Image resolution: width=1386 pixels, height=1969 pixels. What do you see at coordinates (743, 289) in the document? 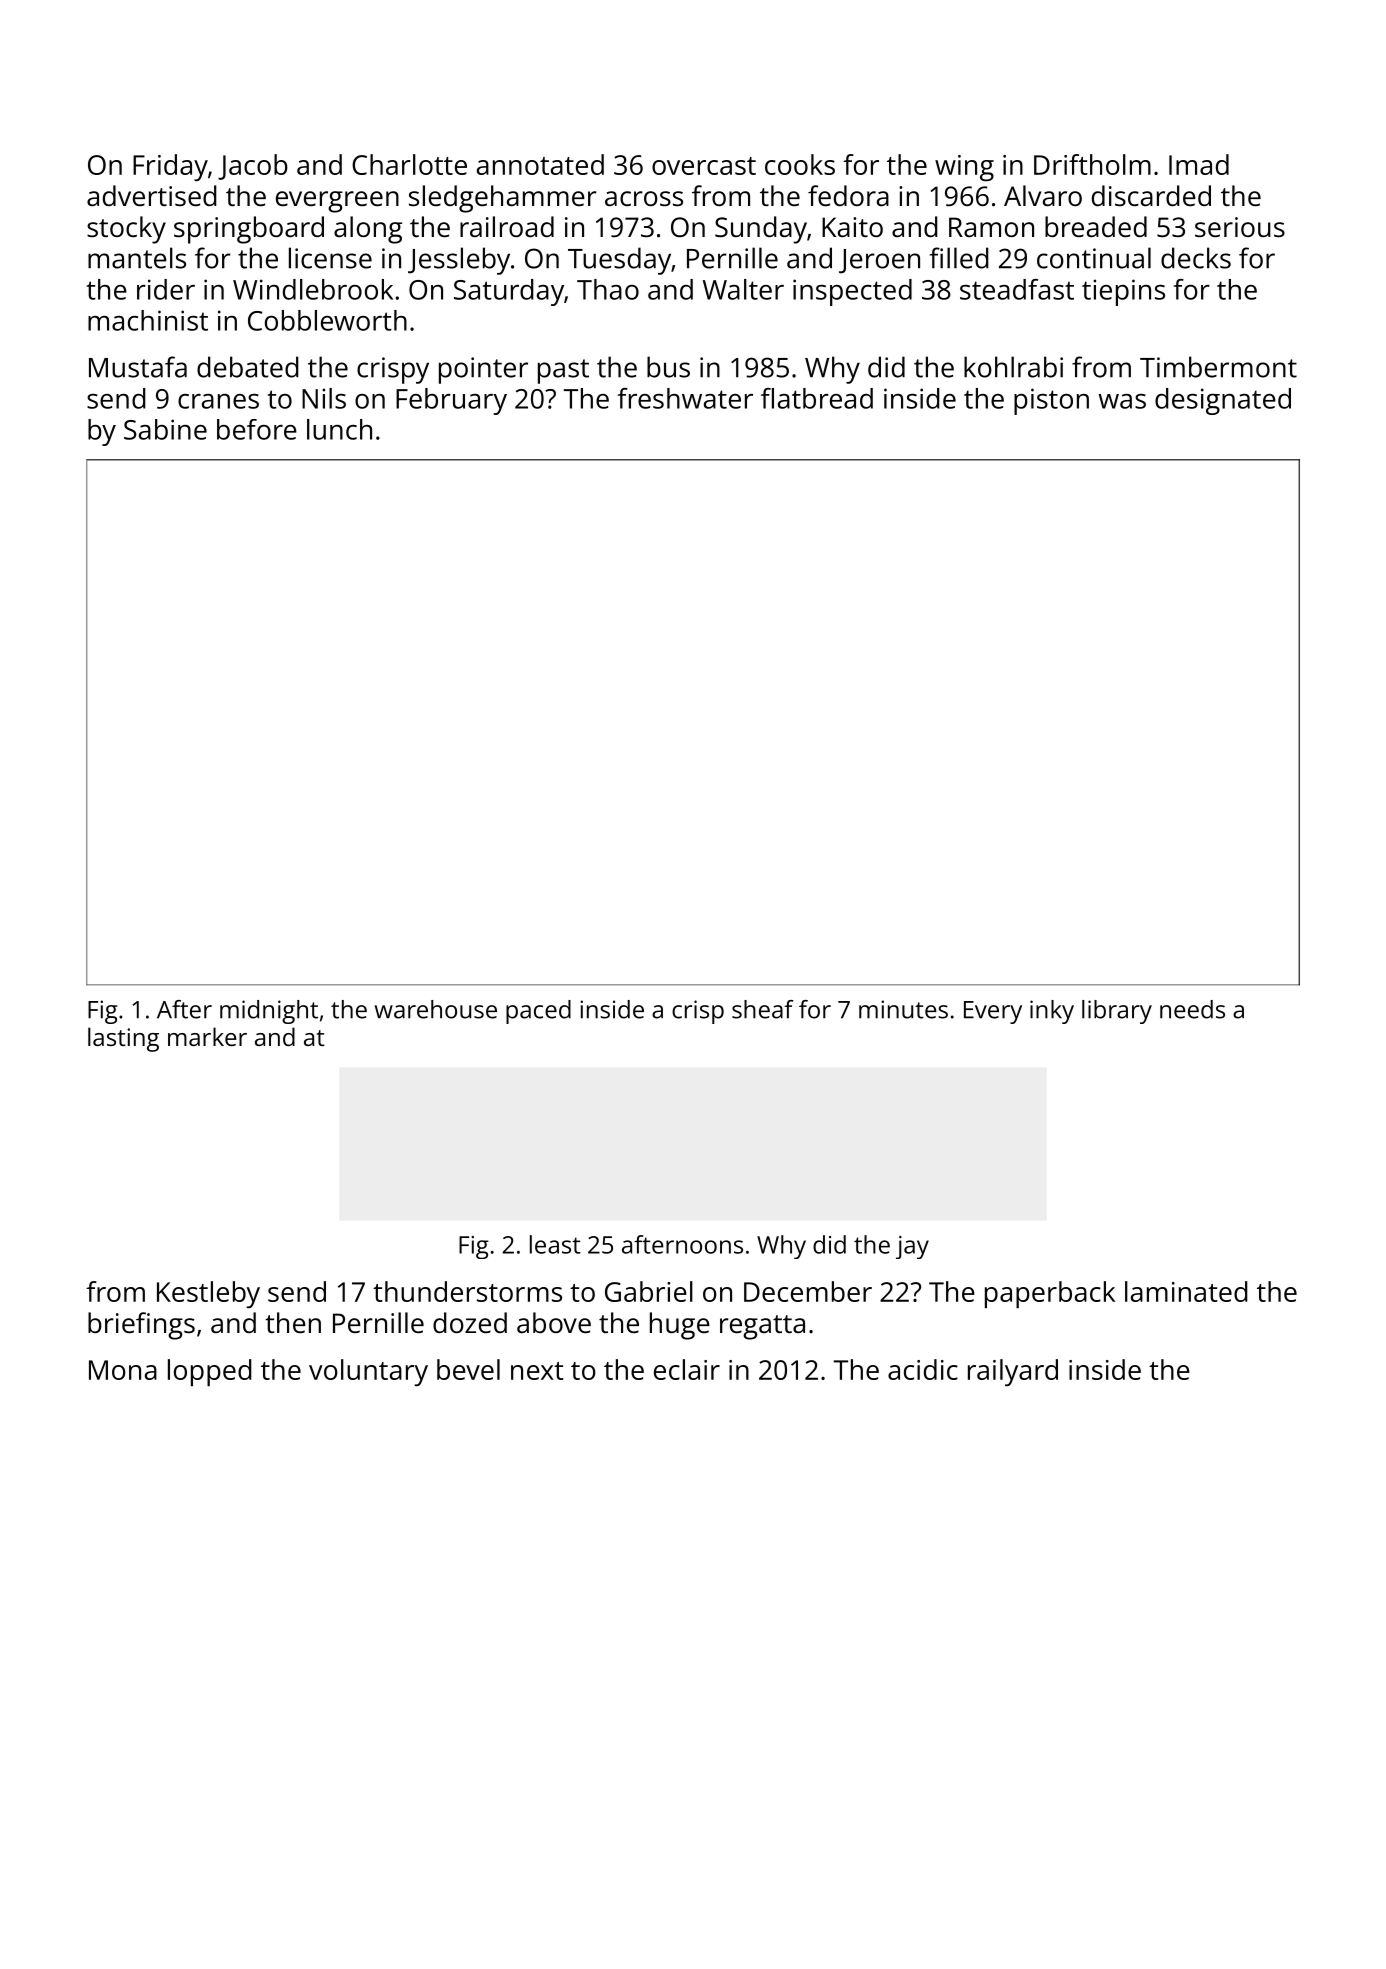
I see `Walter` at bounding box center [743, 289].
